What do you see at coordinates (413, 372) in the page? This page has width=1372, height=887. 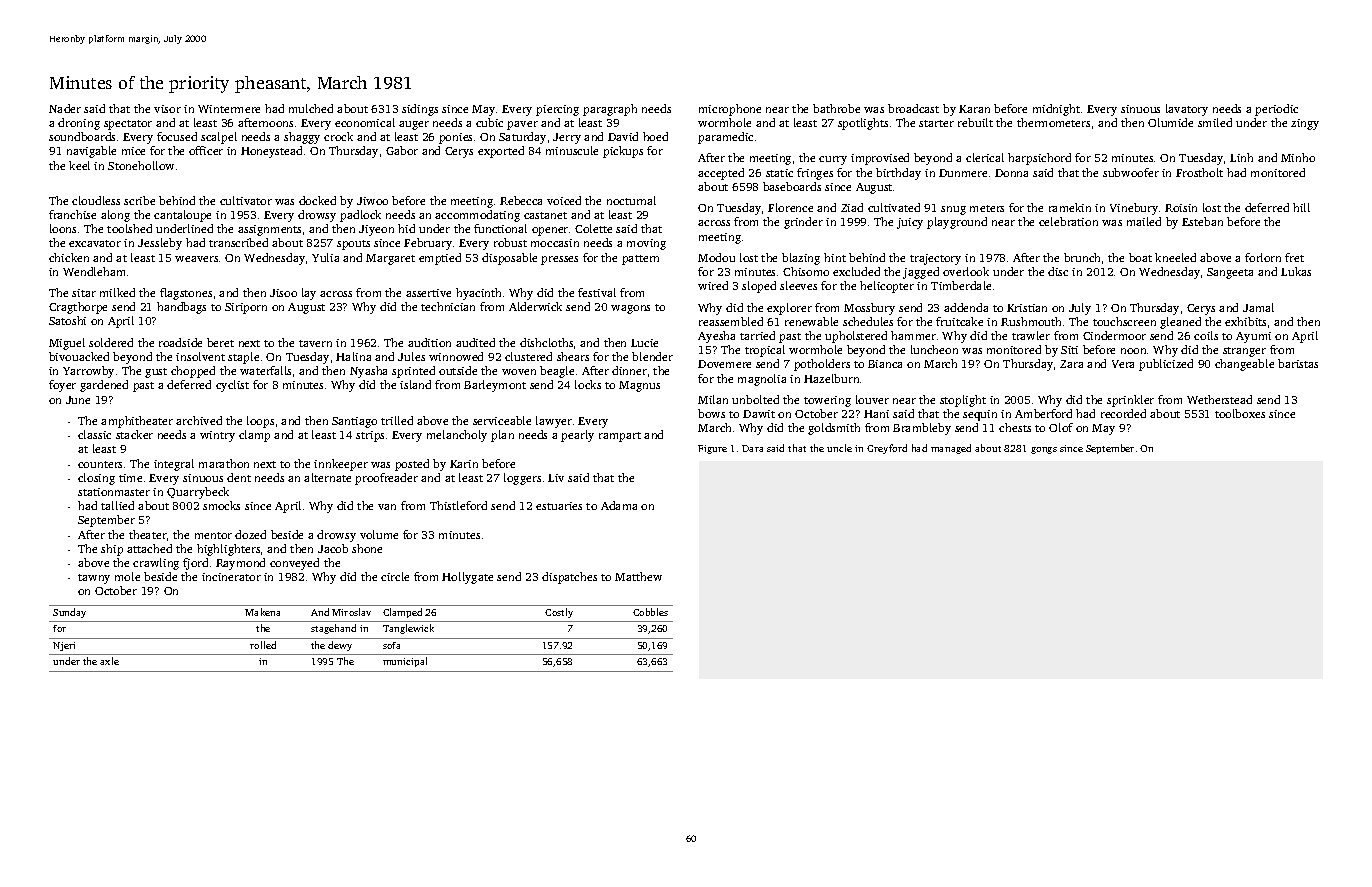 I see `sprinted` at bounding box center [413, 372].
